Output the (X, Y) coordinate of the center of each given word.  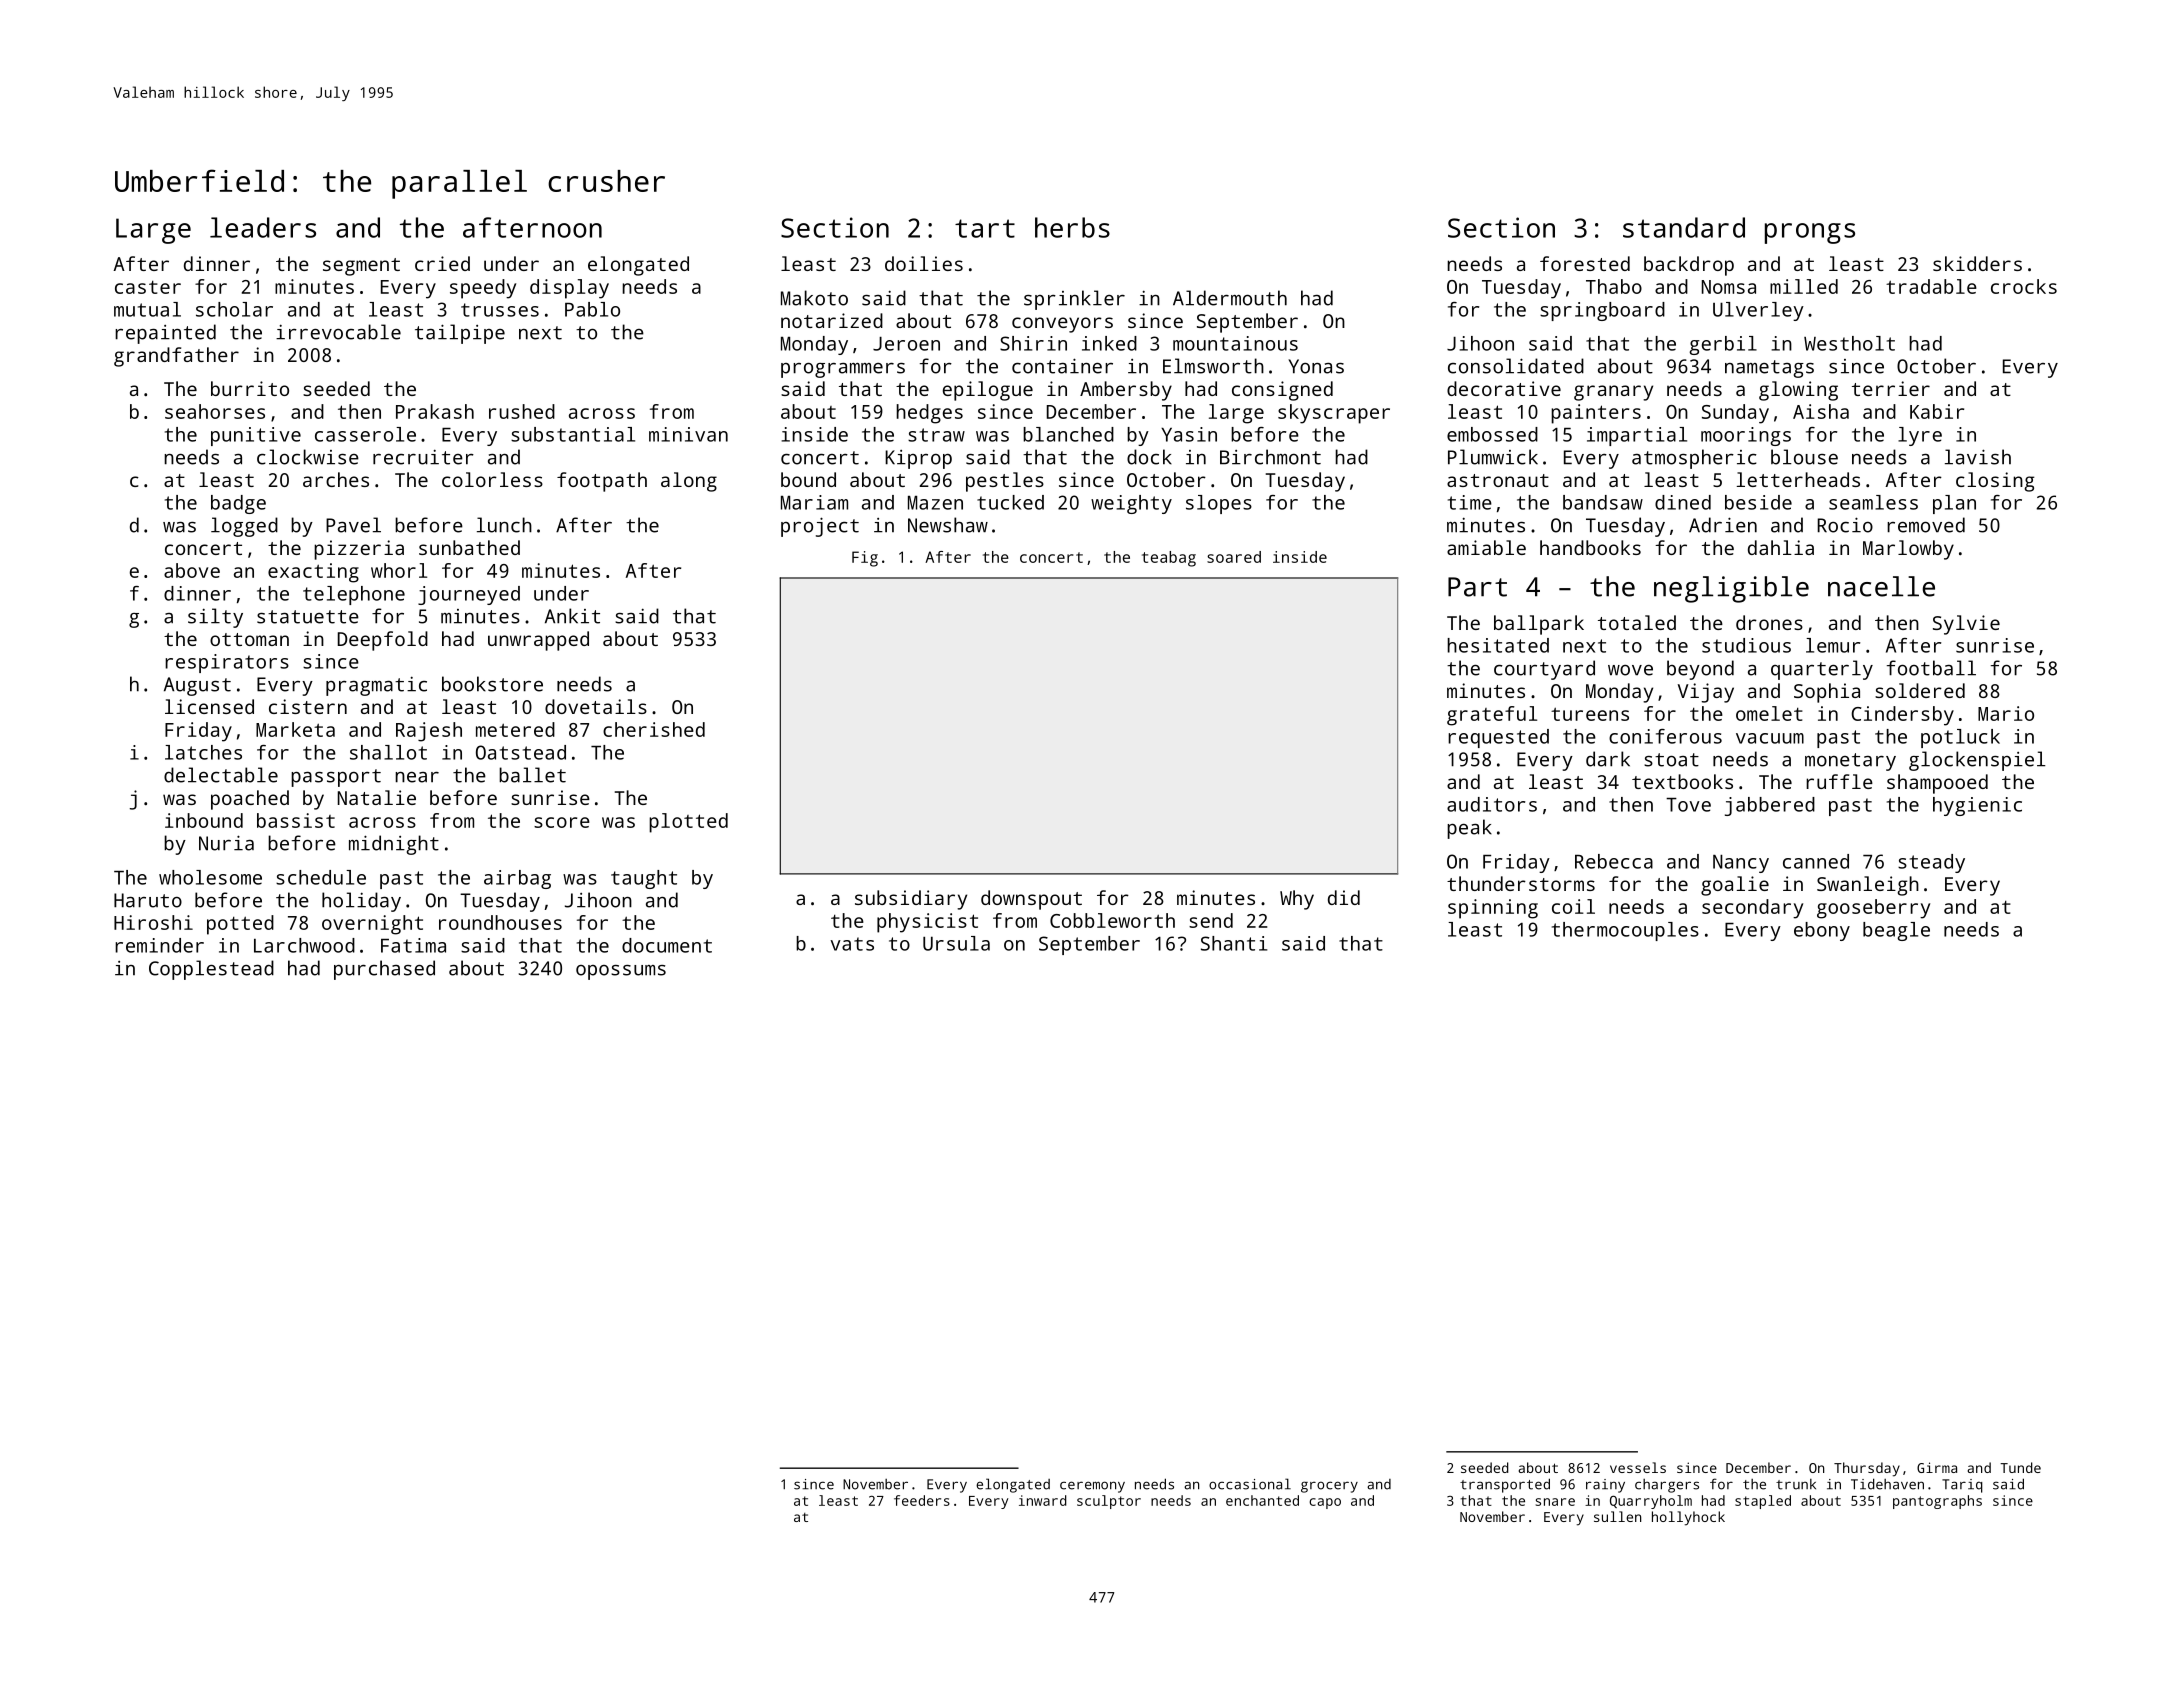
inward (1043, 1500)
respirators (227, 663)
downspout (1031, 900)
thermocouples (1625, 931)
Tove (1688, 805)
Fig (865, 559)
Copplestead (211, 970)
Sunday (1735, 414)
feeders (922, 1500)
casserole (365, 434)
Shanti (1234, 943)
